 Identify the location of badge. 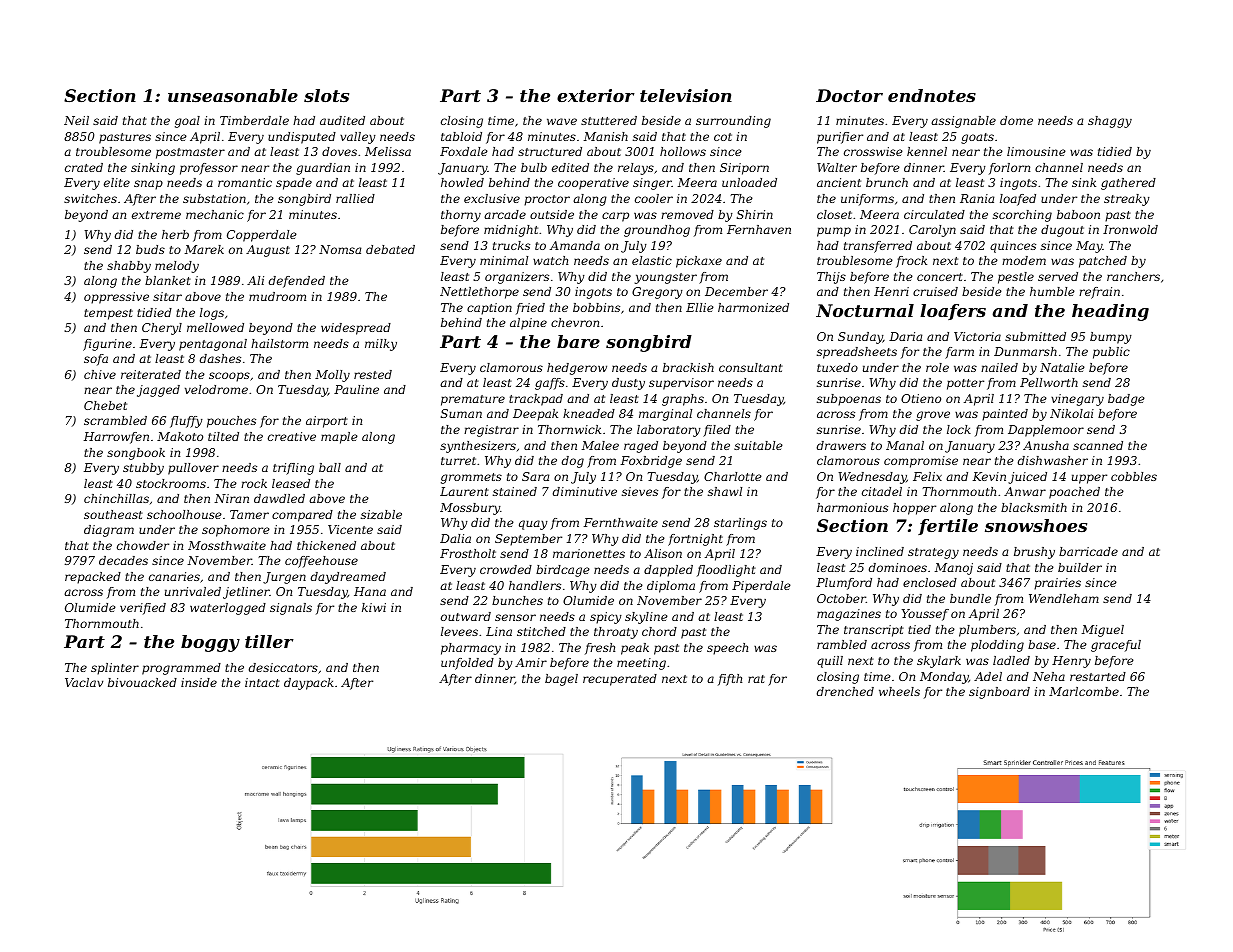
(1126, 400).
